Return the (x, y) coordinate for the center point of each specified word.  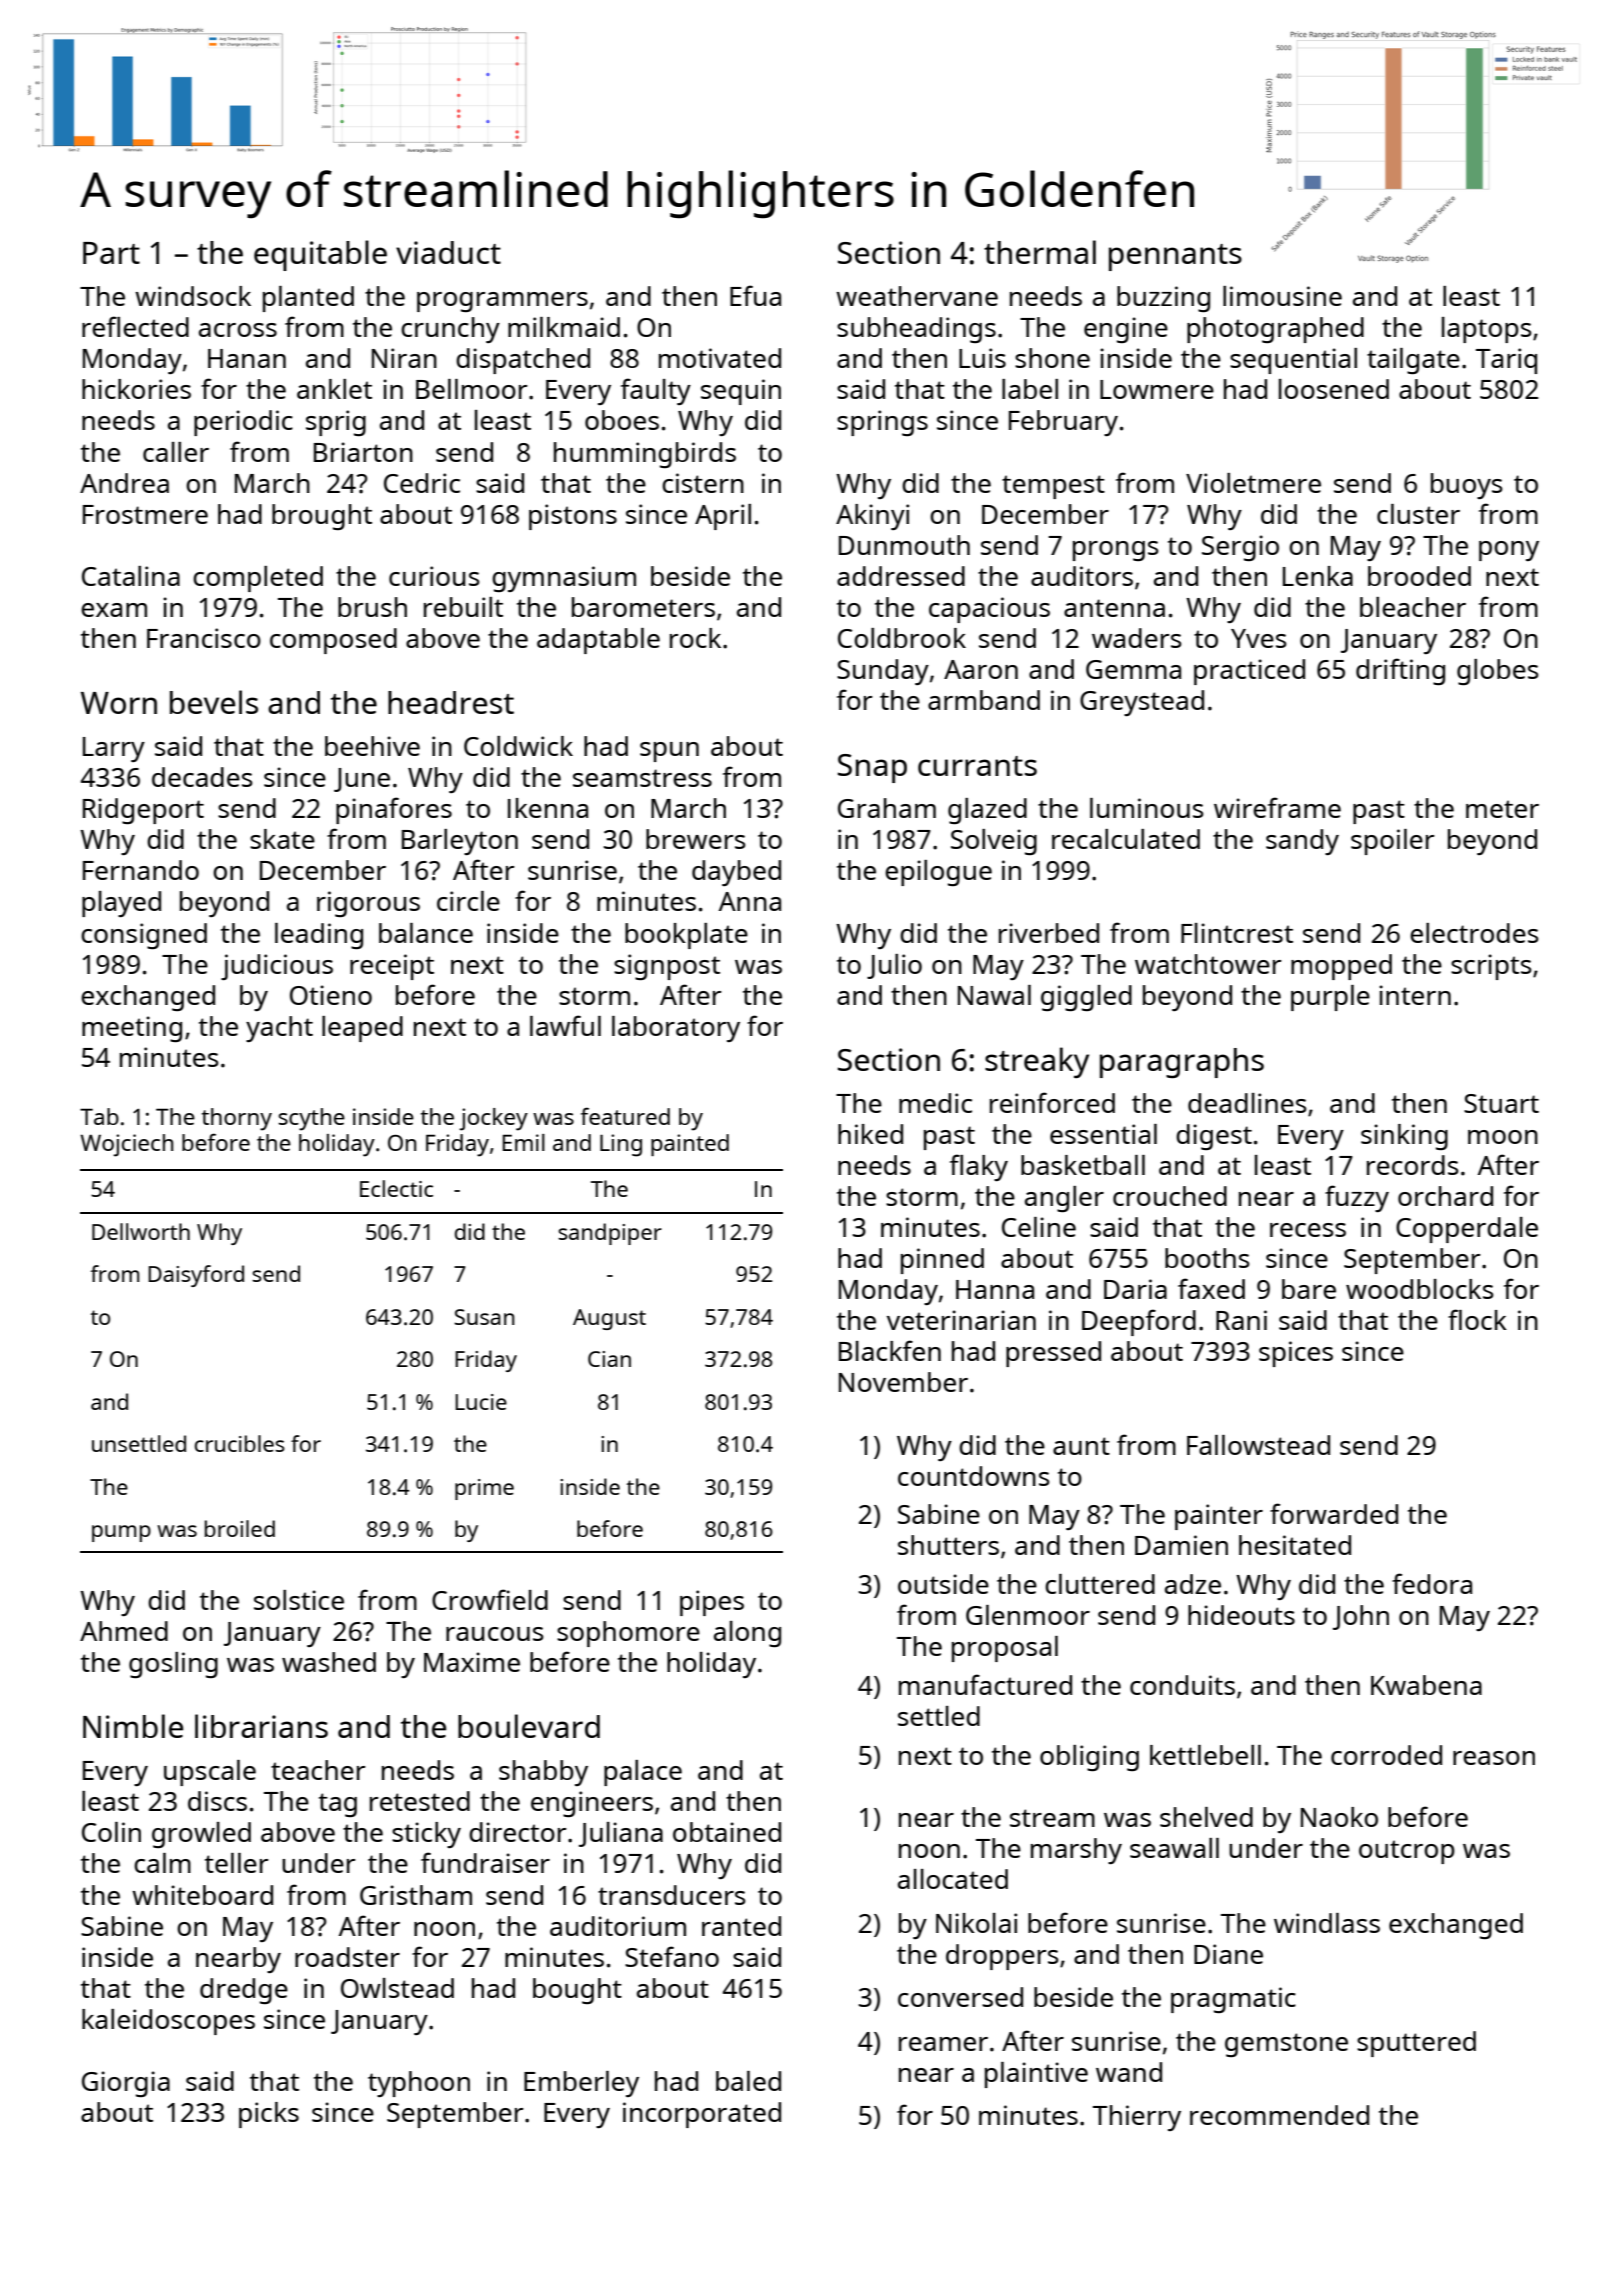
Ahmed (124, 1631)
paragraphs (1182, 1063)
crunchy (450, 330)
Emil (524, 1142)
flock (1477, 1319)
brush (372, 607)
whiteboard (202, 1895)
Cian (609, 1359)
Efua (755, 295)
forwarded (1334, 1513)
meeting (132, 1029)
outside (943, 1584)
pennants (1175, 257)
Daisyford (196, 1276)
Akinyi (872, 517)
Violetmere (1253, 483)
